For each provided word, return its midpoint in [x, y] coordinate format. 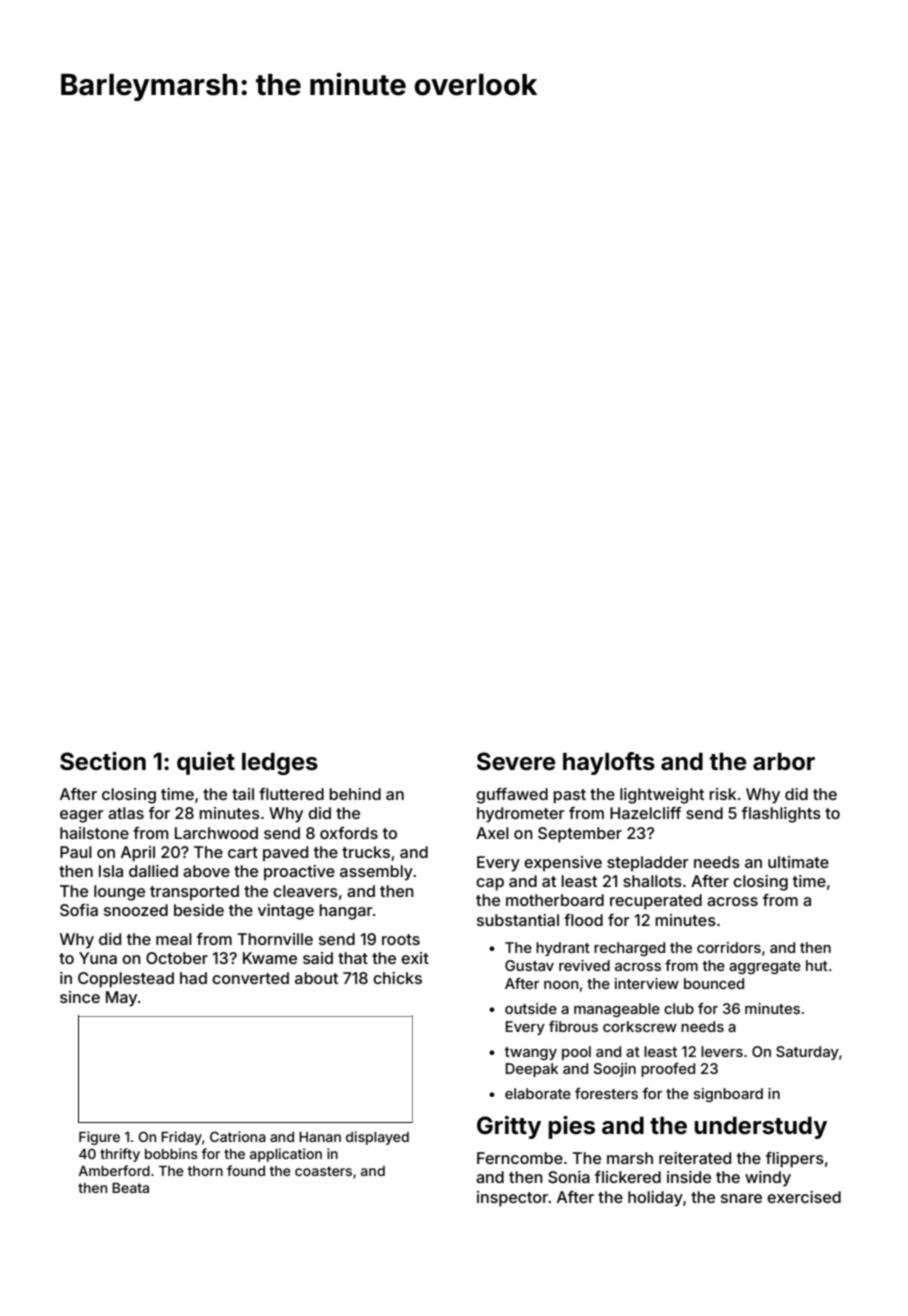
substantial [518, 920]
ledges [280, 763]
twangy [530, 1053]
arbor [784, 761]
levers [722, 1051]
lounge [119, 893]
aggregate [765, 967]
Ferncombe [520, 1158]
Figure [99, 1138]
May [121, 999]
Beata [130, 1188]
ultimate [798, 862]
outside [531, 1008]
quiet [206, 763]
